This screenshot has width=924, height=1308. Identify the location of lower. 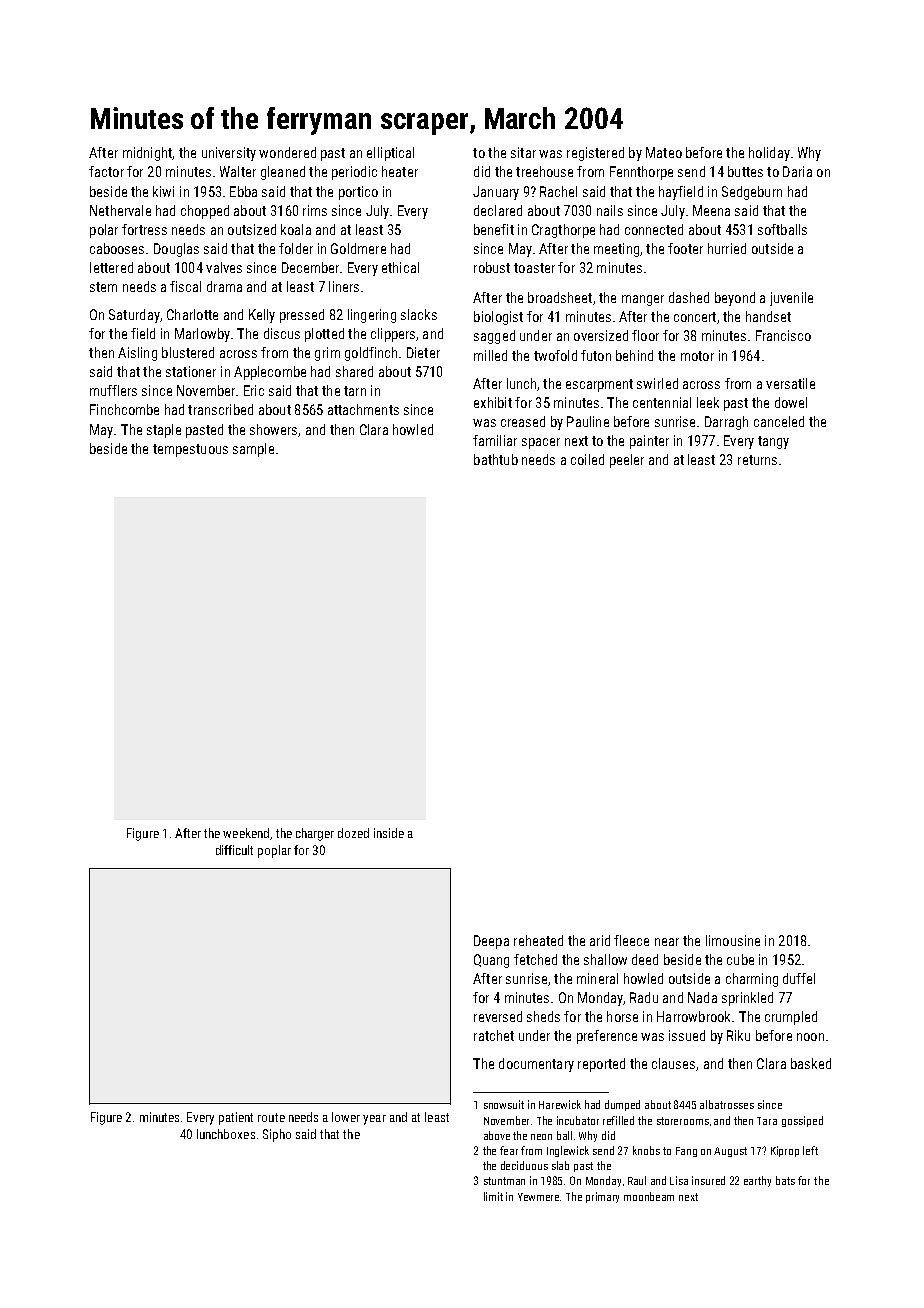
(346, 1117).
